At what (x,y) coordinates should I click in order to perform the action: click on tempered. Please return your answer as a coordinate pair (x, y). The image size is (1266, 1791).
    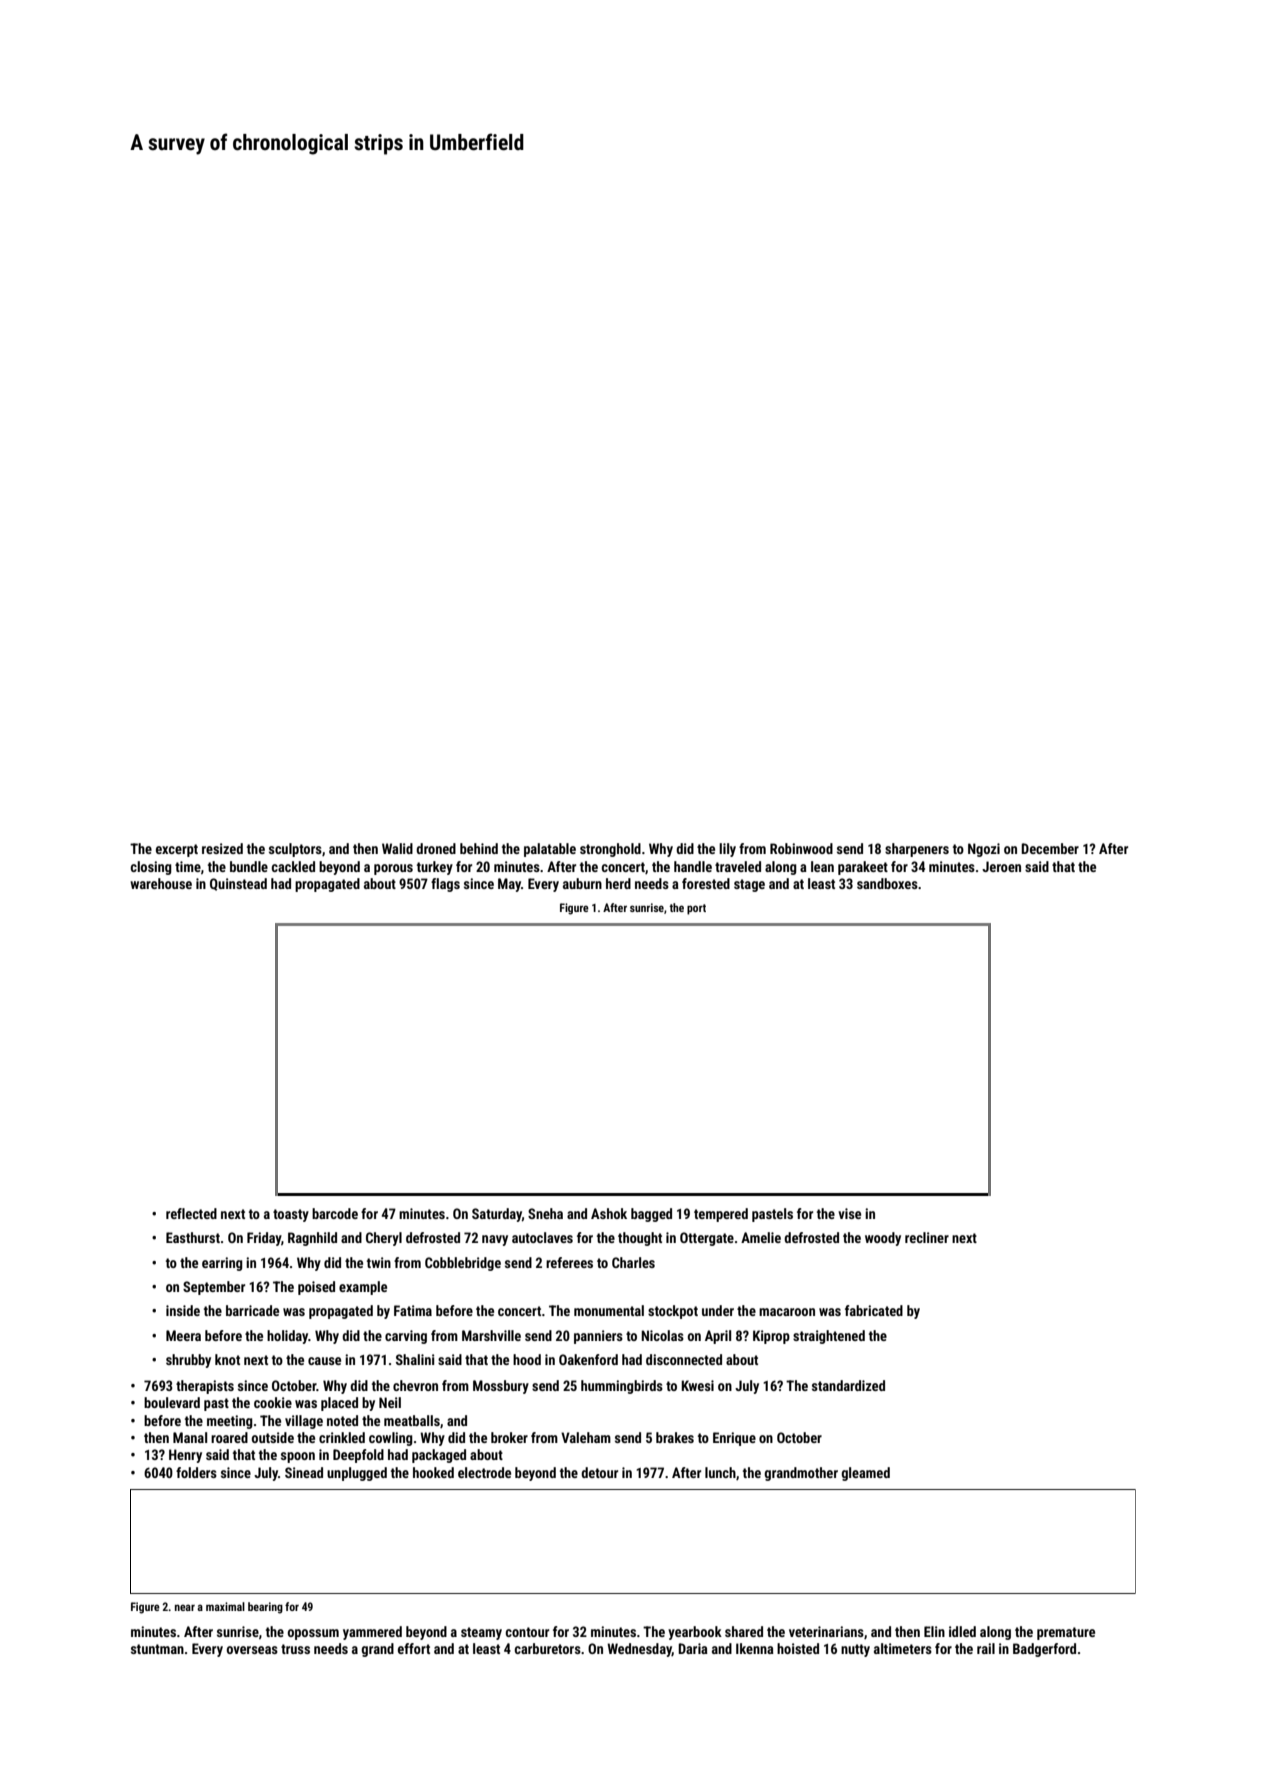
    Looking at the image, I should click on (721, 1215).
